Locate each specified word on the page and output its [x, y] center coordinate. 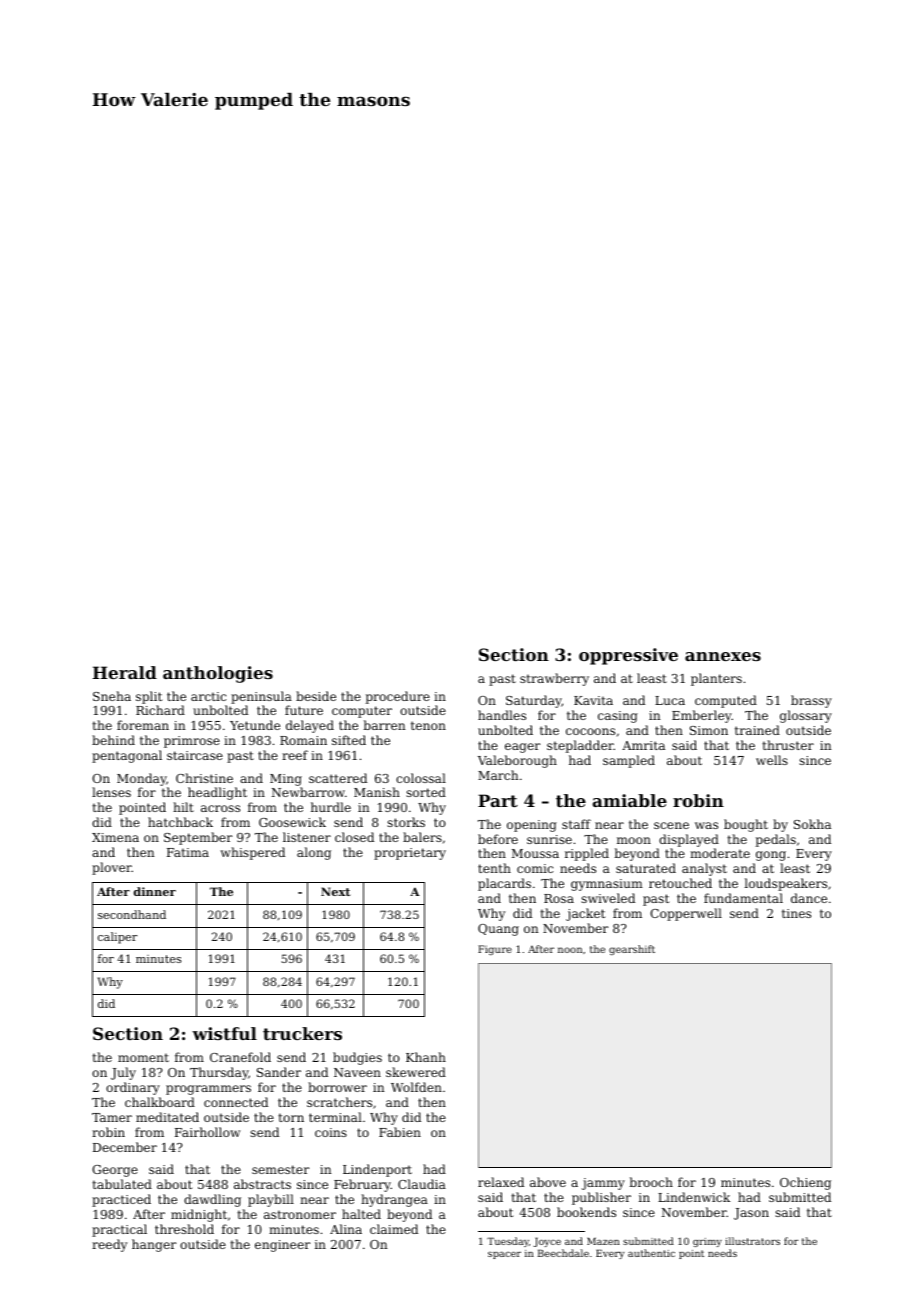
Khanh [426, 1057]
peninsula [261, 697]
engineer [282, 1246]
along [314, 853]
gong [771, 856]
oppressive [628, 656]
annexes [723, 656]
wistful [224, 1033]
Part [498, 800]
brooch [651, 1182]
